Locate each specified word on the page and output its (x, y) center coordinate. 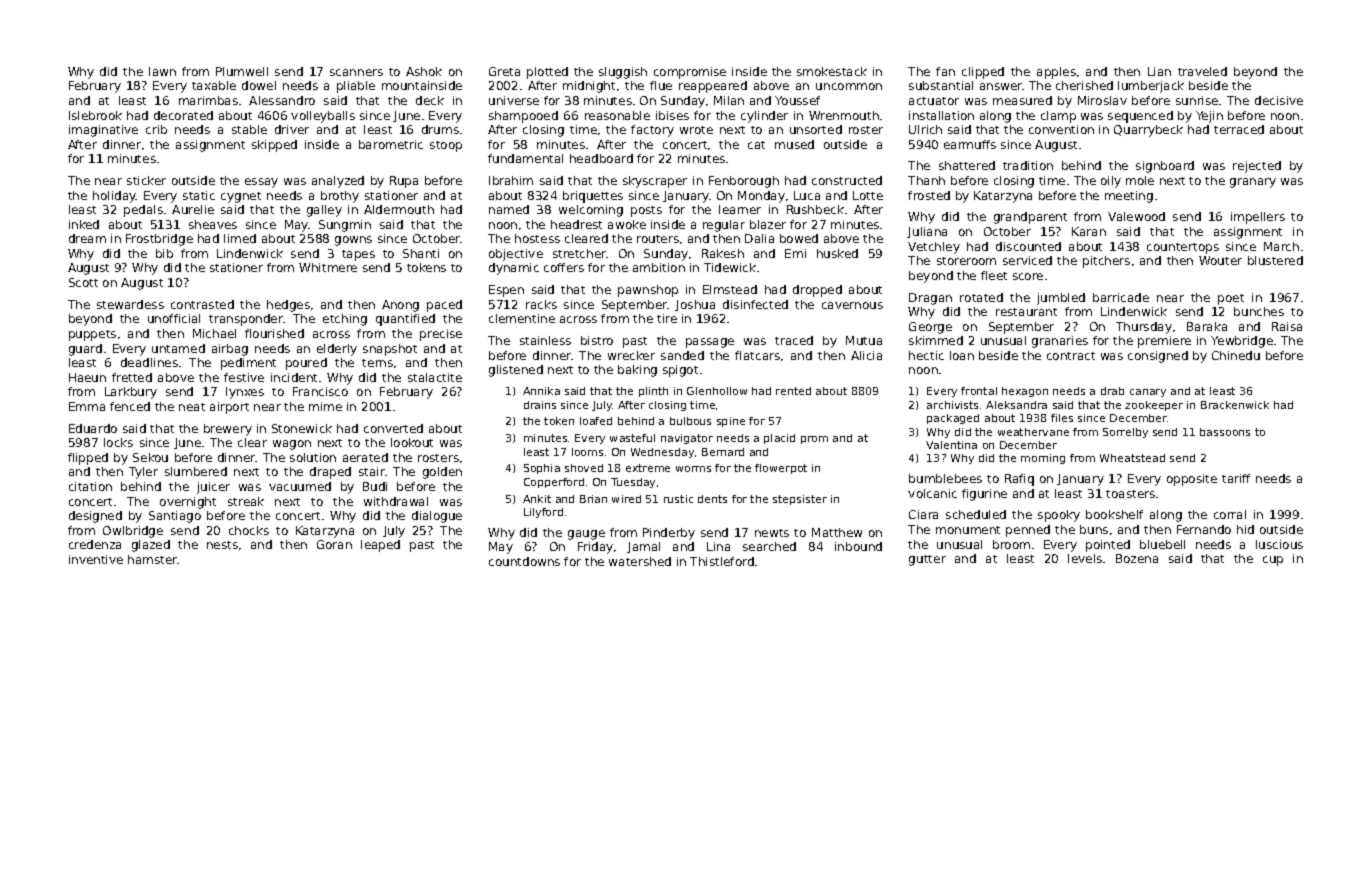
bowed (799, 238)
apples (1056, 73)
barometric (391, 144)
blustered (1275, 260)
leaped (380, 546)
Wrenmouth (844, 115)
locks (118, 442)
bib (164, 253)
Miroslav (1102, 100)
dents (712, 499)
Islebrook (95, 115)
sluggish (623, 73)
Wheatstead (1132, 458)
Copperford (554, 483)
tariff (1236, 478)
